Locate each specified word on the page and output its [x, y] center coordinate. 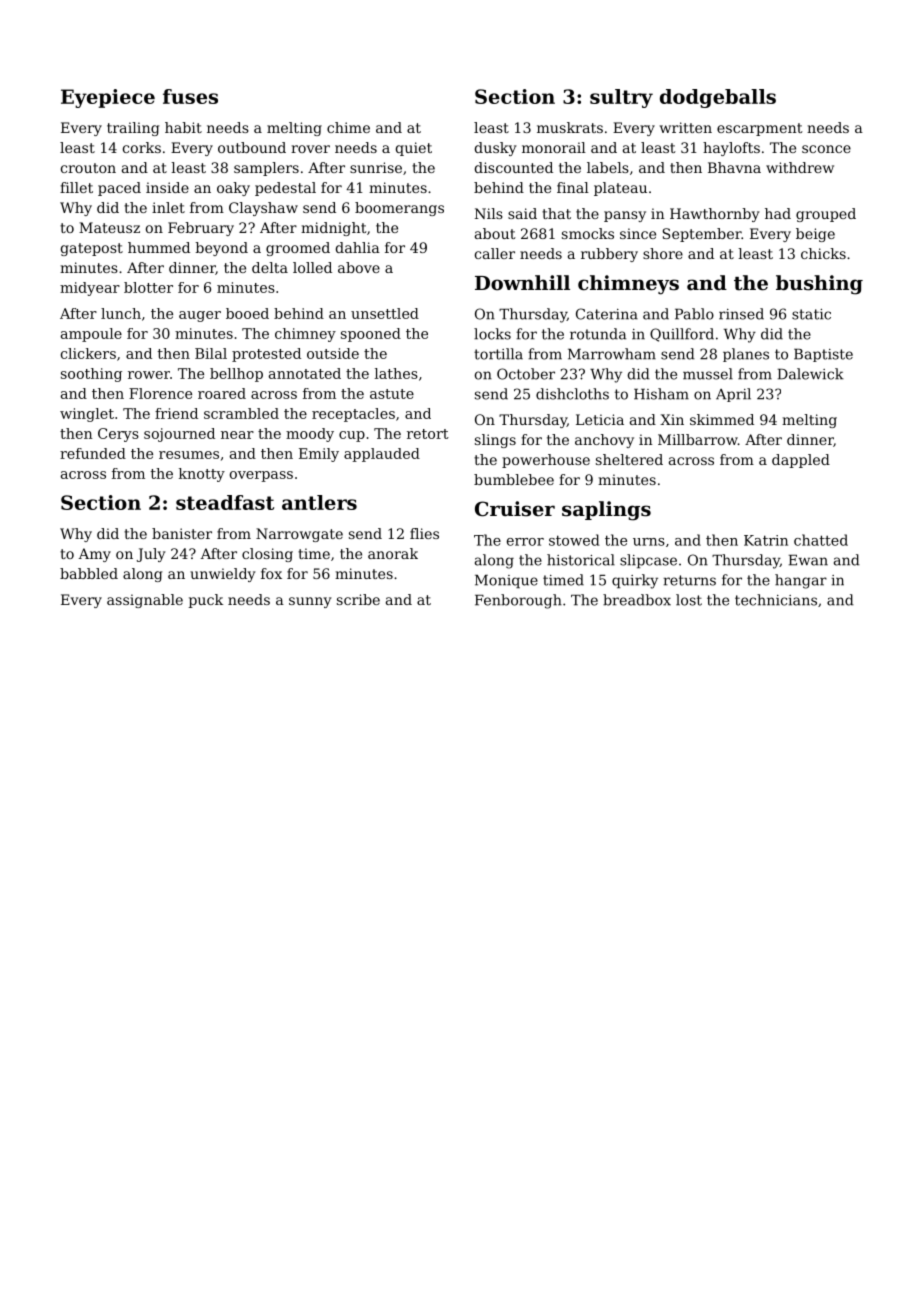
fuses [190, 96]
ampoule [91, 335]
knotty [202, 475]
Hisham [661, 394]
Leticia [600, 419]
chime [348, 127]
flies [424, 533]
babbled [89, 573]
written [686, 127]
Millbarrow [698, 439]
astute [392, 394]
